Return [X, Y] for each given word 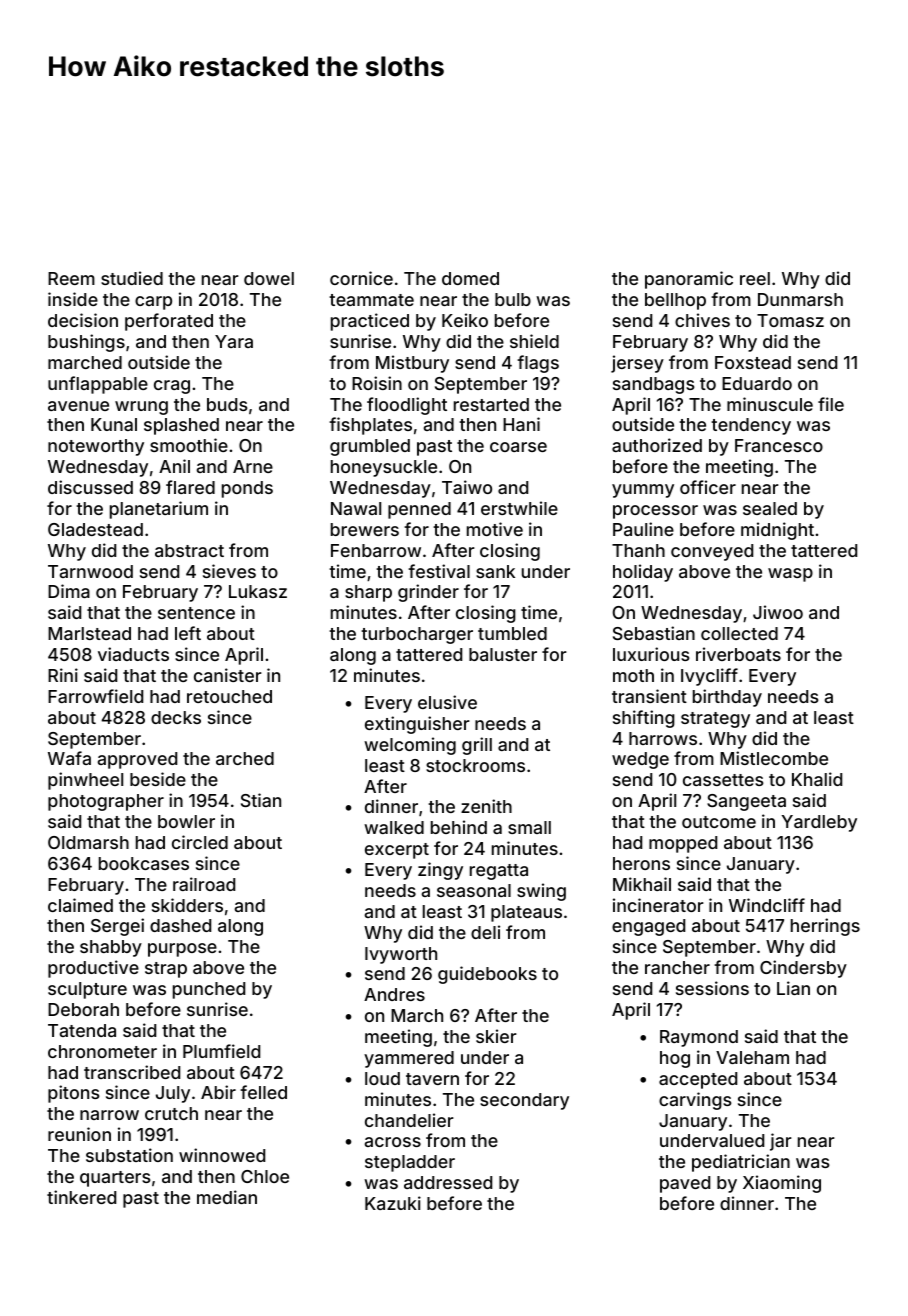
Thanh [638, 550]
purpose [182, 950]
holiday [643, 573]
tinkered [81, 1197]
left [188, 633]
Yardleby [819, 823]
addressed [448, 1182]
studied [132, 278]
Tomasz [790, 320]
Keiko [465, 320]
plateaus [526, 913]
